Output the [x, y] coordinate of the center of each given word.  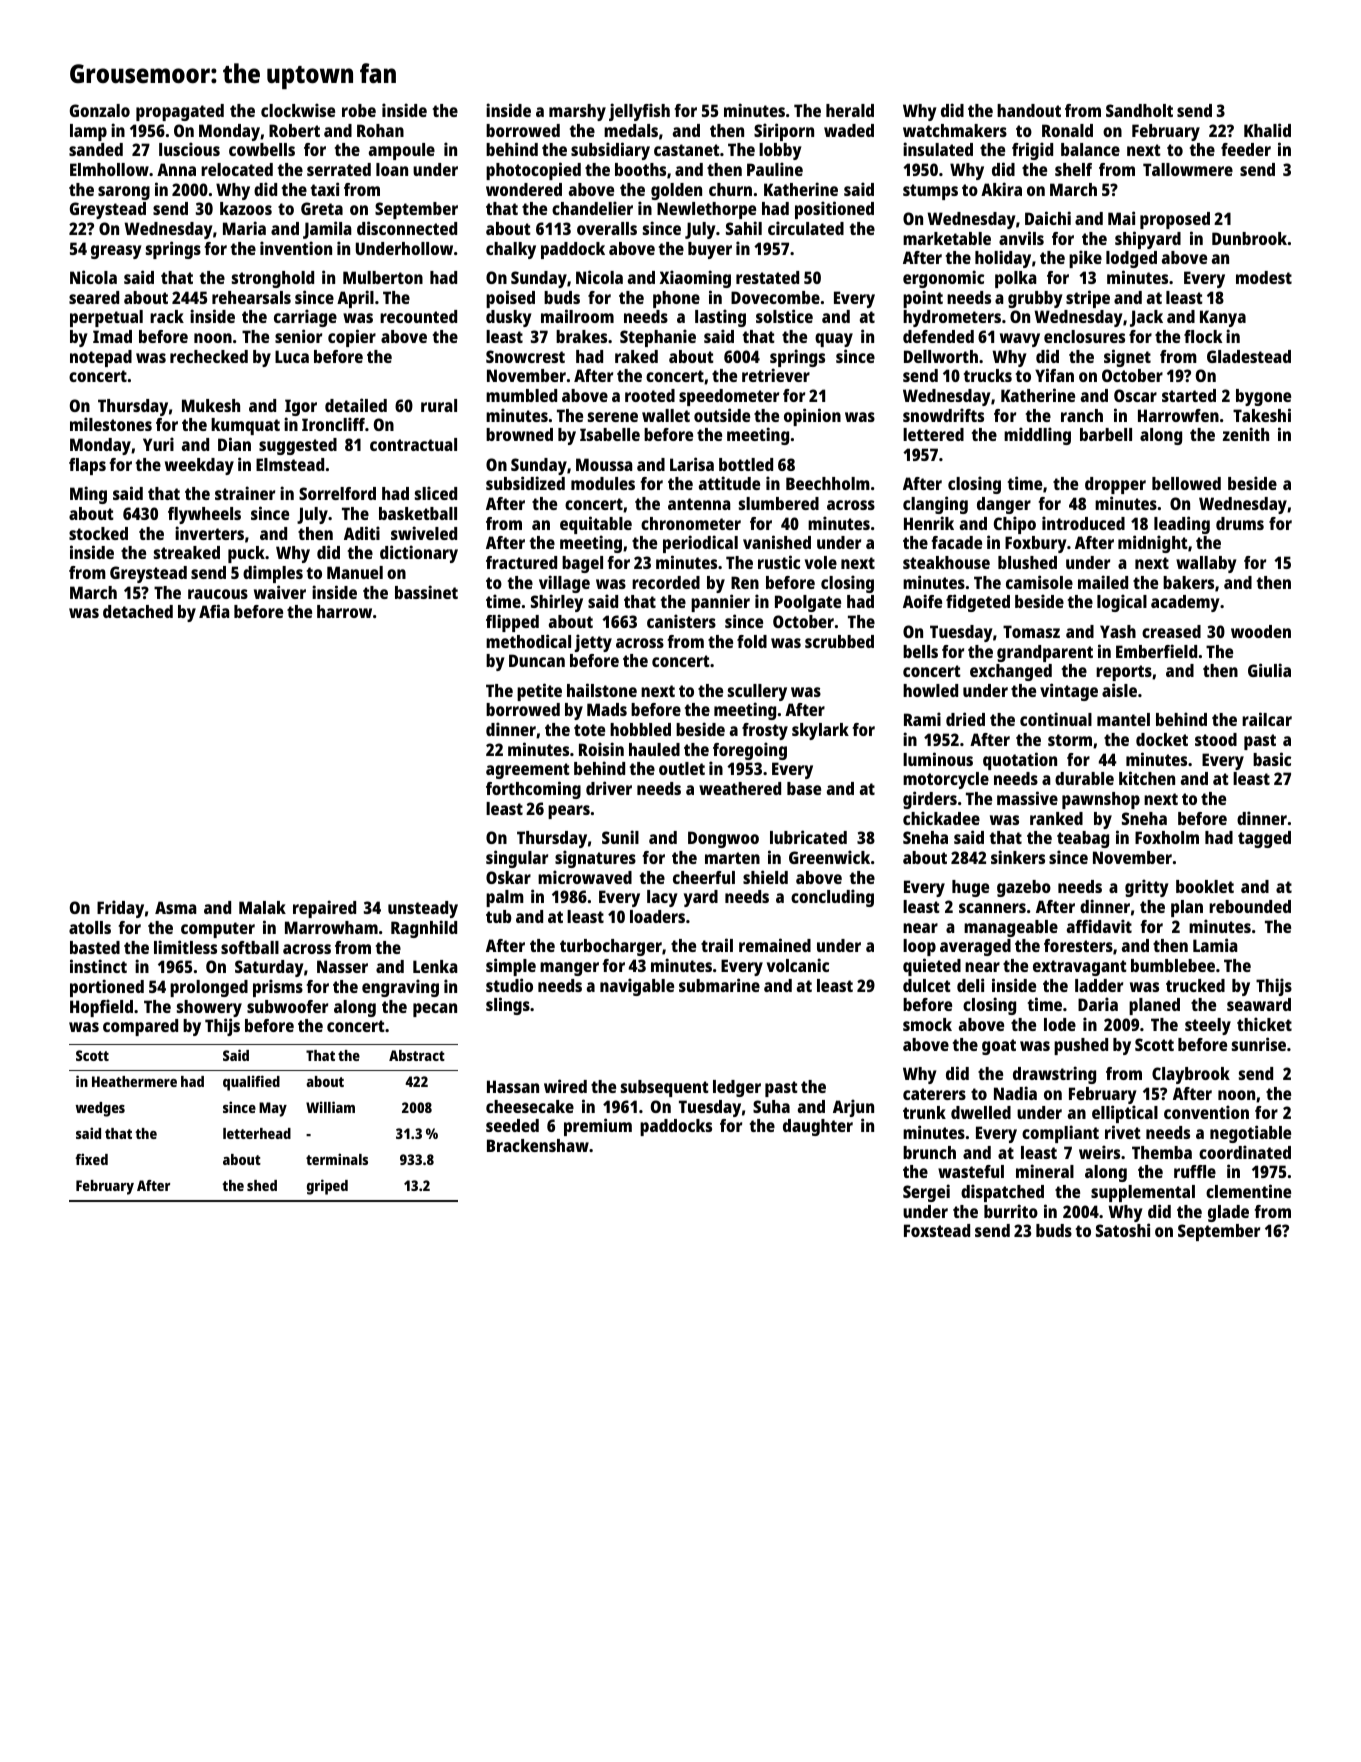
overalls [607, 228]
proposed [1175, 220]
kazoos [246, 208]
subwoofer [287, 1006]
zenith [1246, 434]
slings [508, 1006]
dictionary [419, 554]
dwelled [981, 1112]
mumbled [521, 395]
